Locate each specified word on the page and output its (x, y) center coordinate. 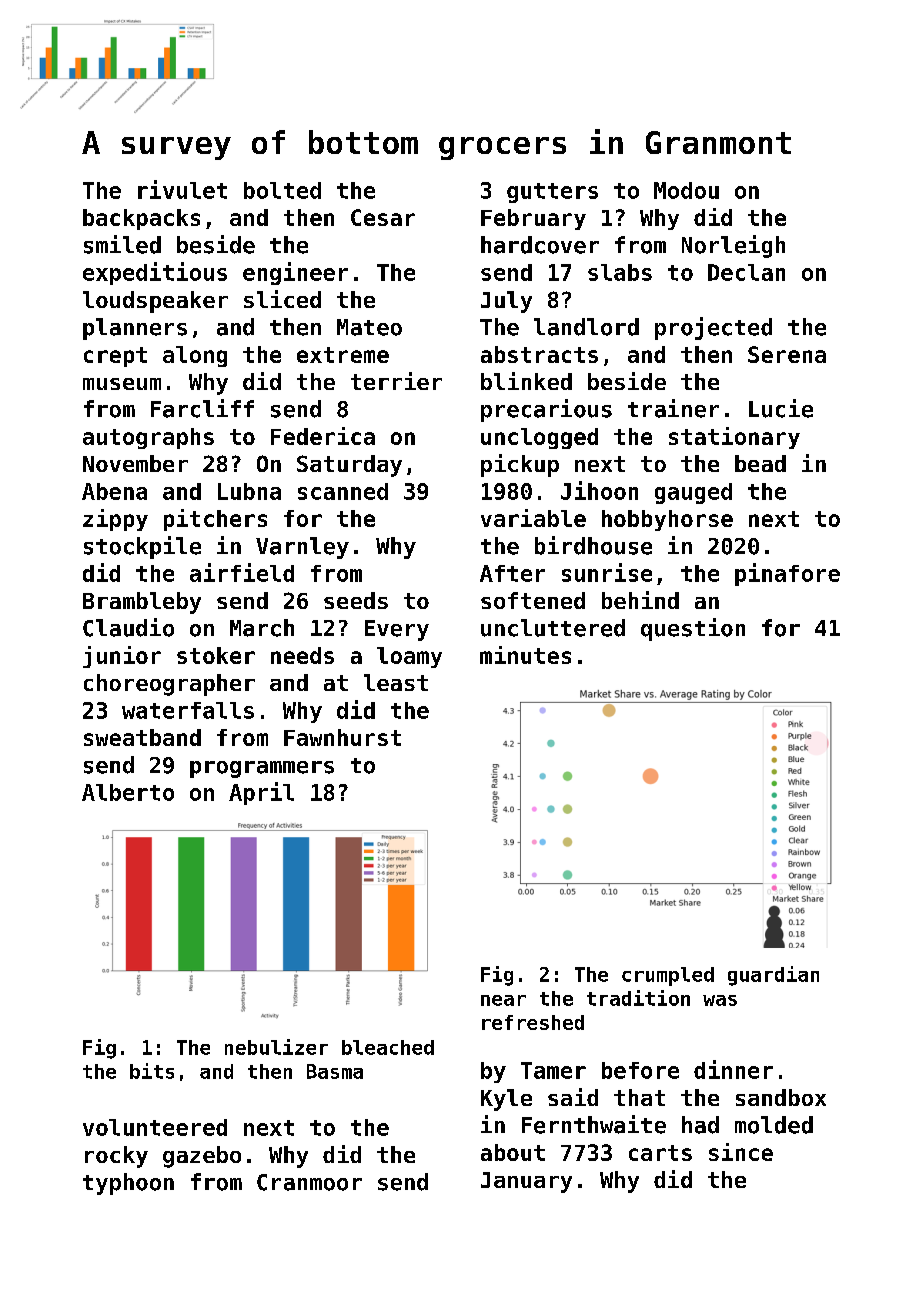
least (396, 682)
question (693, 629)
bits (152, 1071)
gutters (552, 193)
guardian (773, 976)
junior (122, 657)
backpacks (141, 219)
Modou (686, 190)
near (503, 1000)
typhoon (128, 1184)
